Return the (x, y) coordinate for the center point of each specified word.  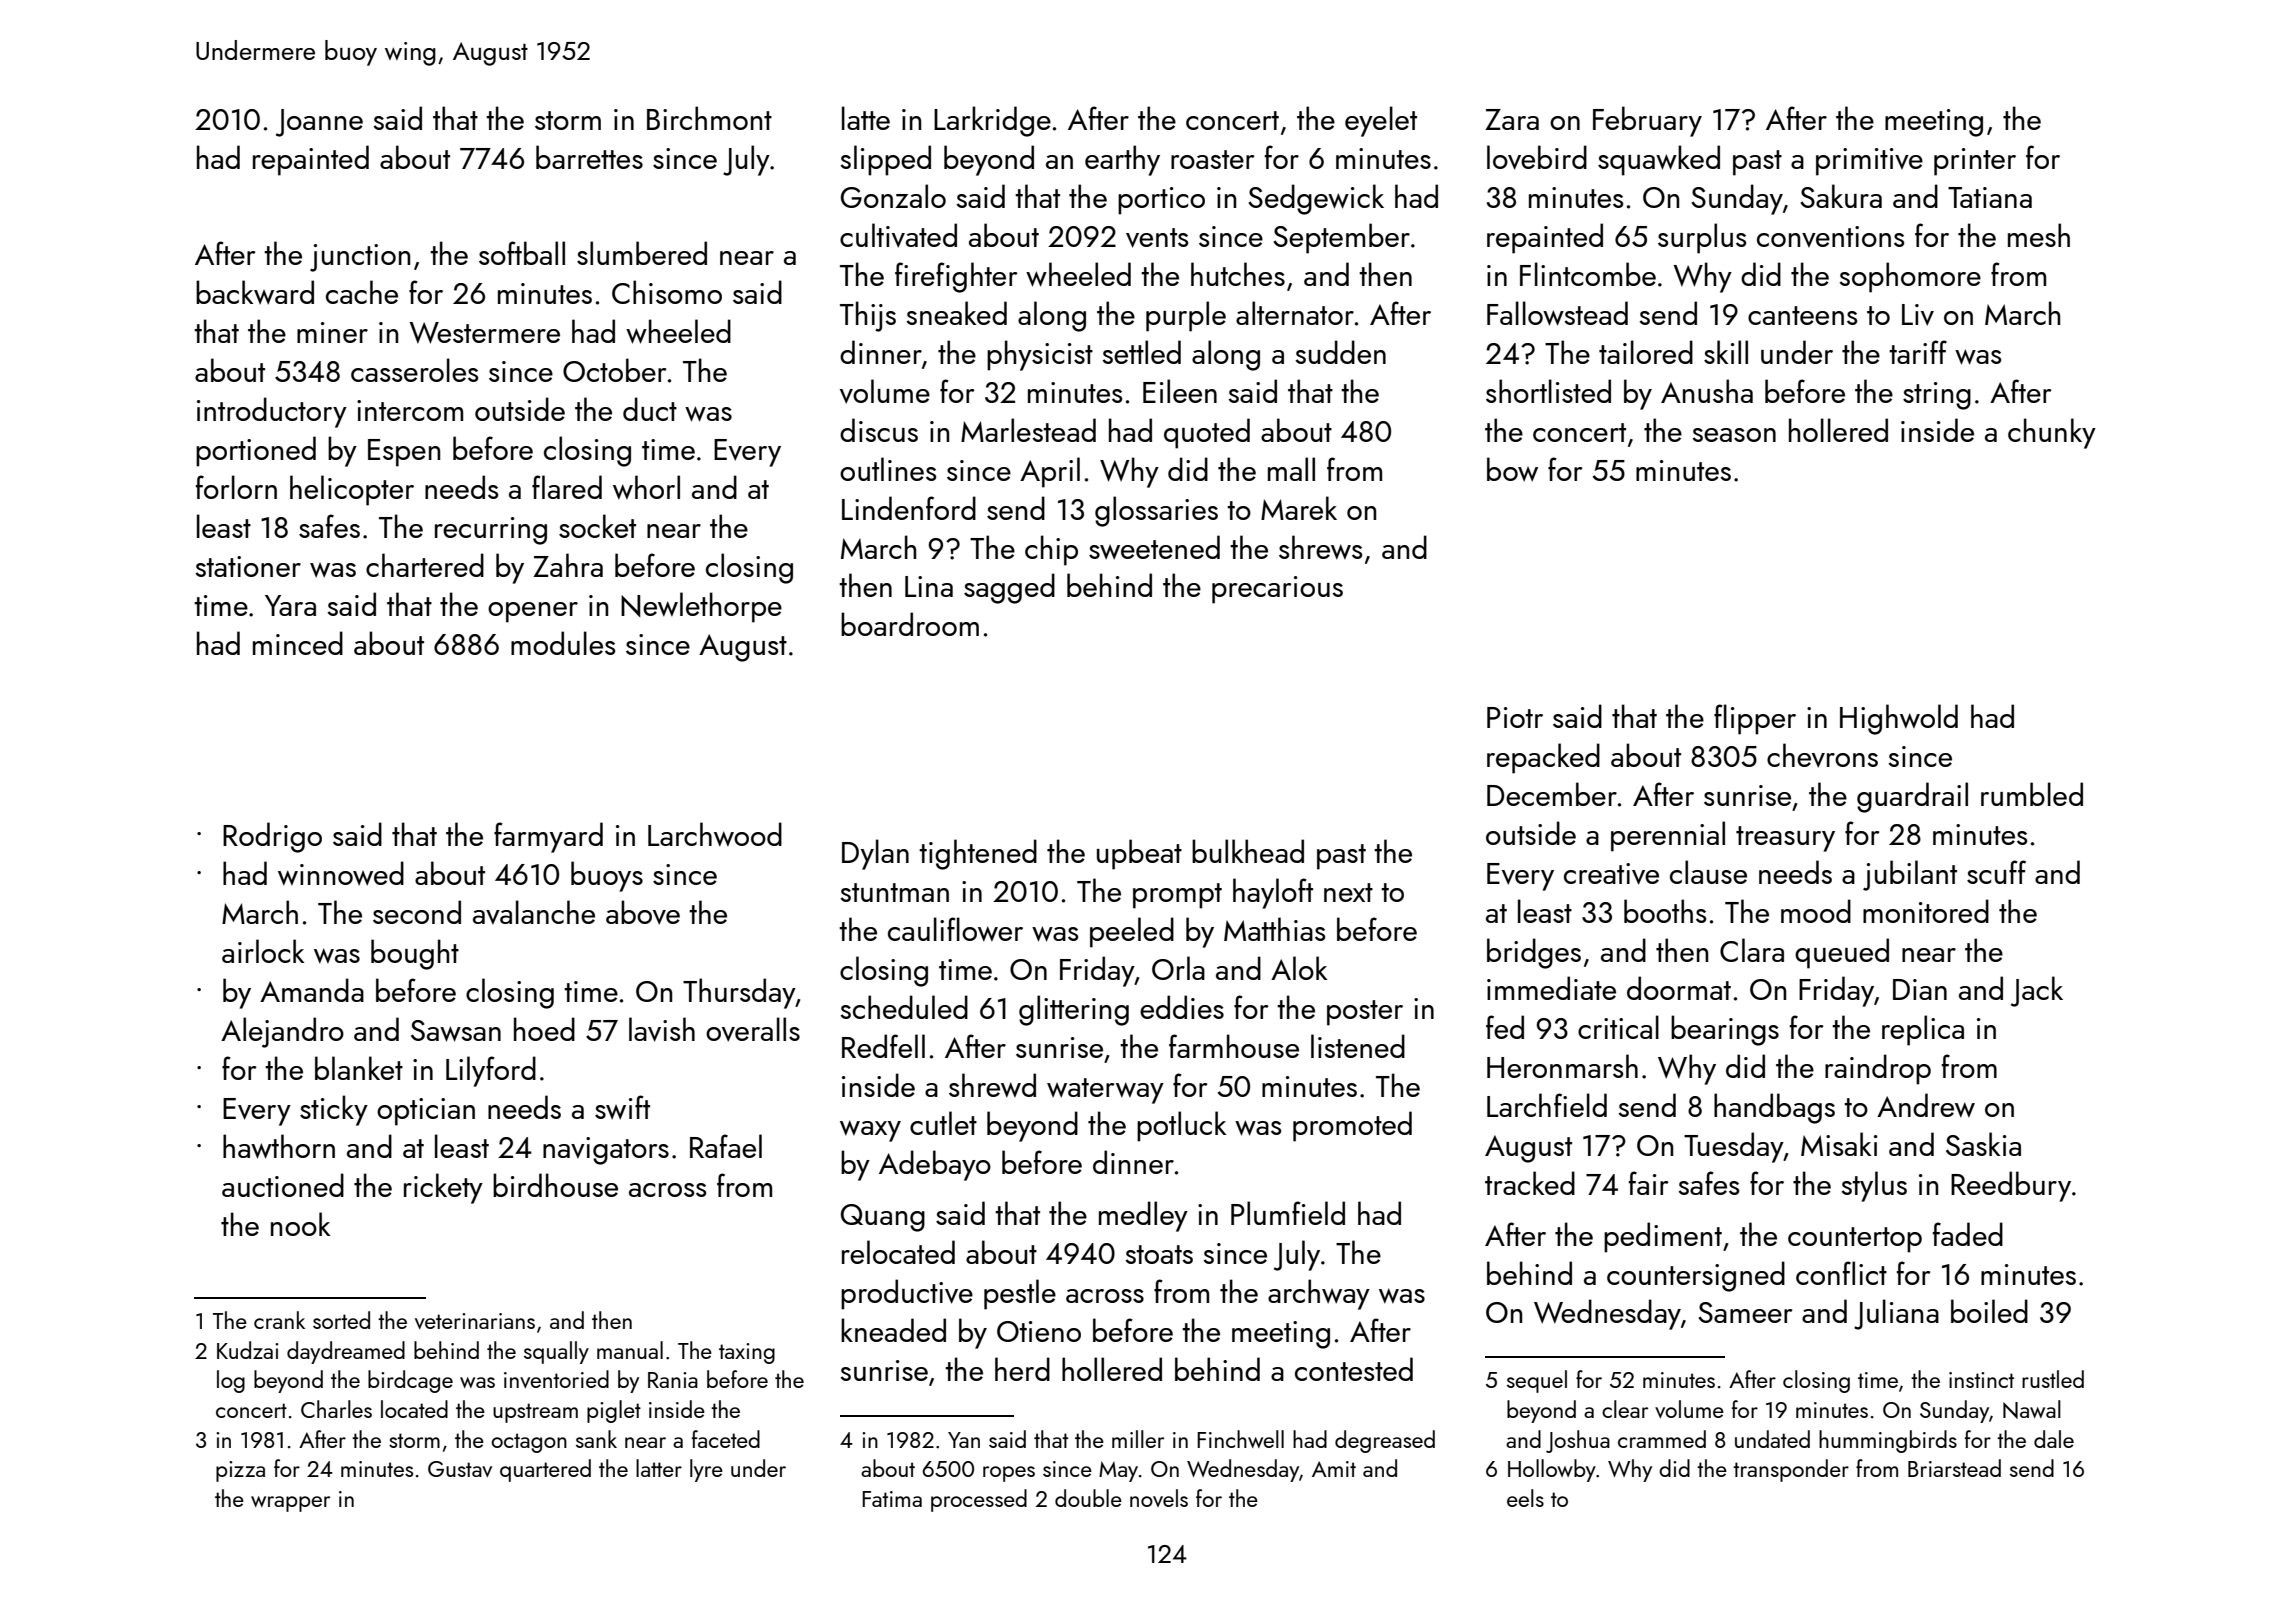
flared (567, 487)
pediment (1663, 1237)
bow (1512, 469)
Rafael (726, 1146)
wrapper (290, 1504)
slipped (885, 160)
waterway (1105, 1091)
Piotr (1515, 717)
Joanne (319, 123)
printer (1975, 162)
